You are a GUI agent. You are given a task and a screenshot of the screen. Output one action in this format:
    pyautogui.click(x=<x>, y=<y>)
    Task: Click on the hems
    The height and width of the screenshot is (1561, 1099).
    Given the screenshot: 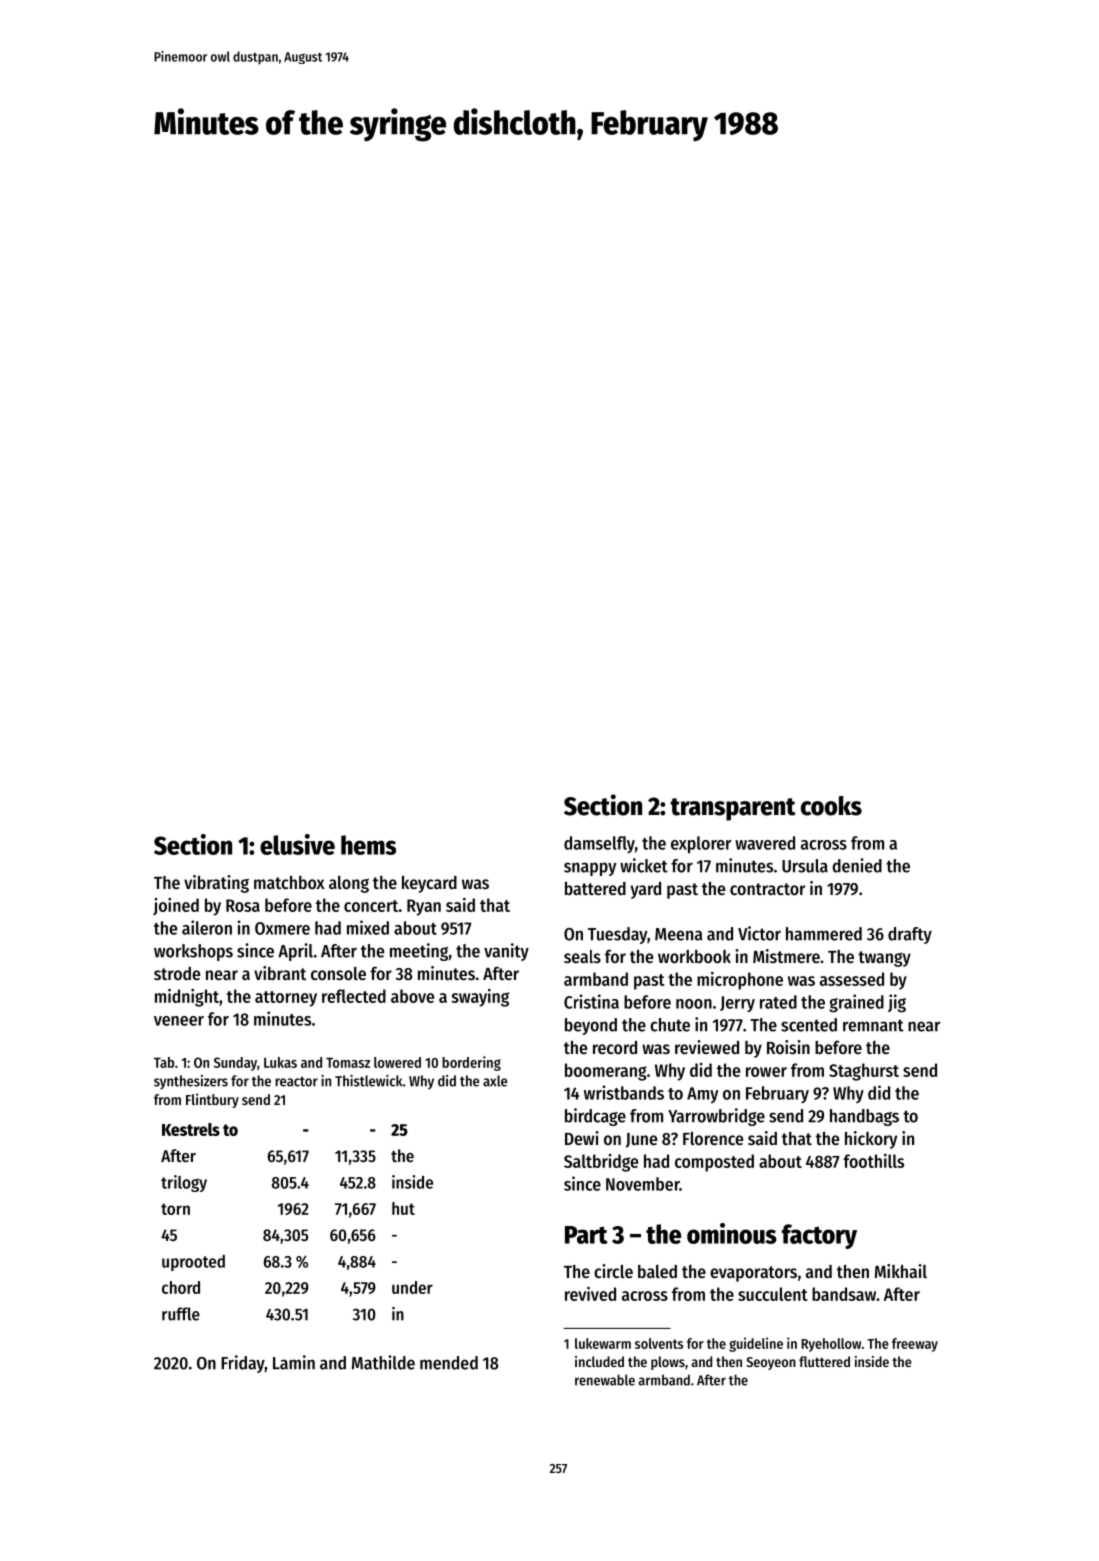 What is the action you would take?
    pyautogui.click(x=368, y=845)
